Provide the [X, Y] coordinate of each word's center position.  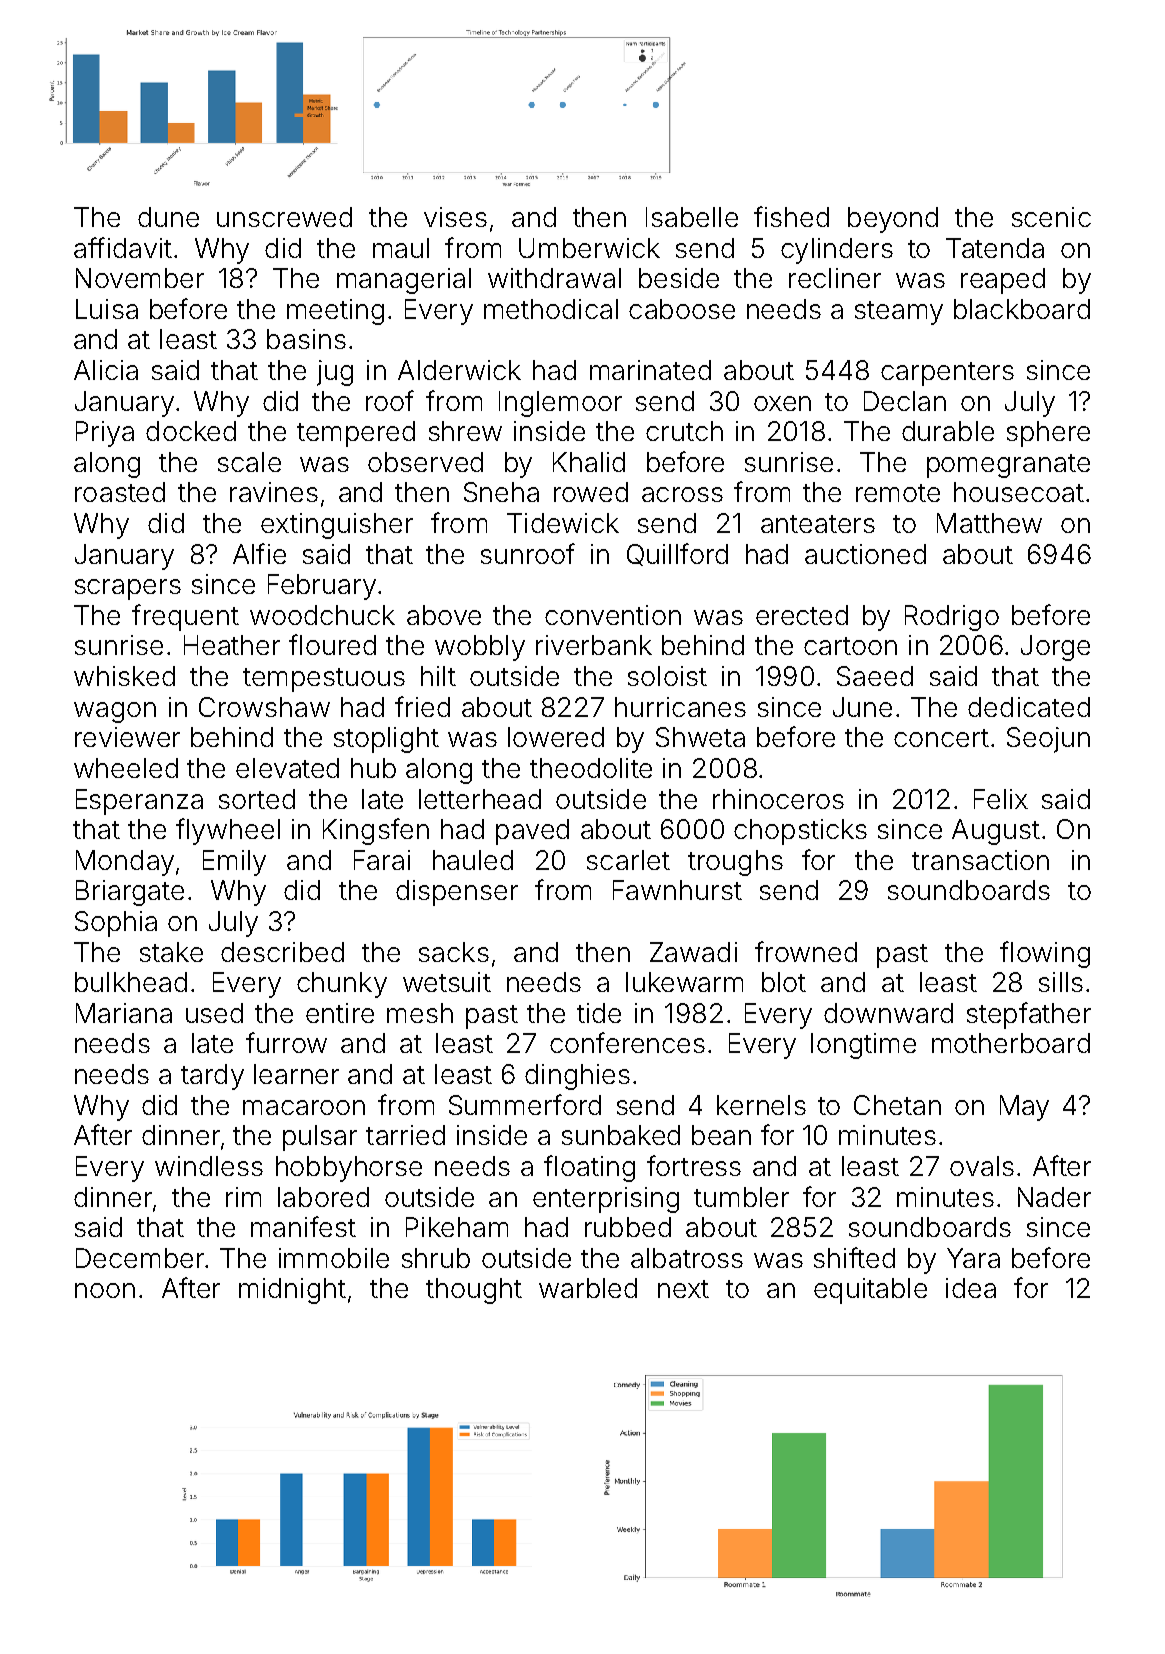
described [282, 952]
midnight [292, 1291]
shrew [465, 431]
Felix [1001, 799]
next [683, 1289]
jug [335, 373]
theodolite [591, 768]
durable [948, 431]
